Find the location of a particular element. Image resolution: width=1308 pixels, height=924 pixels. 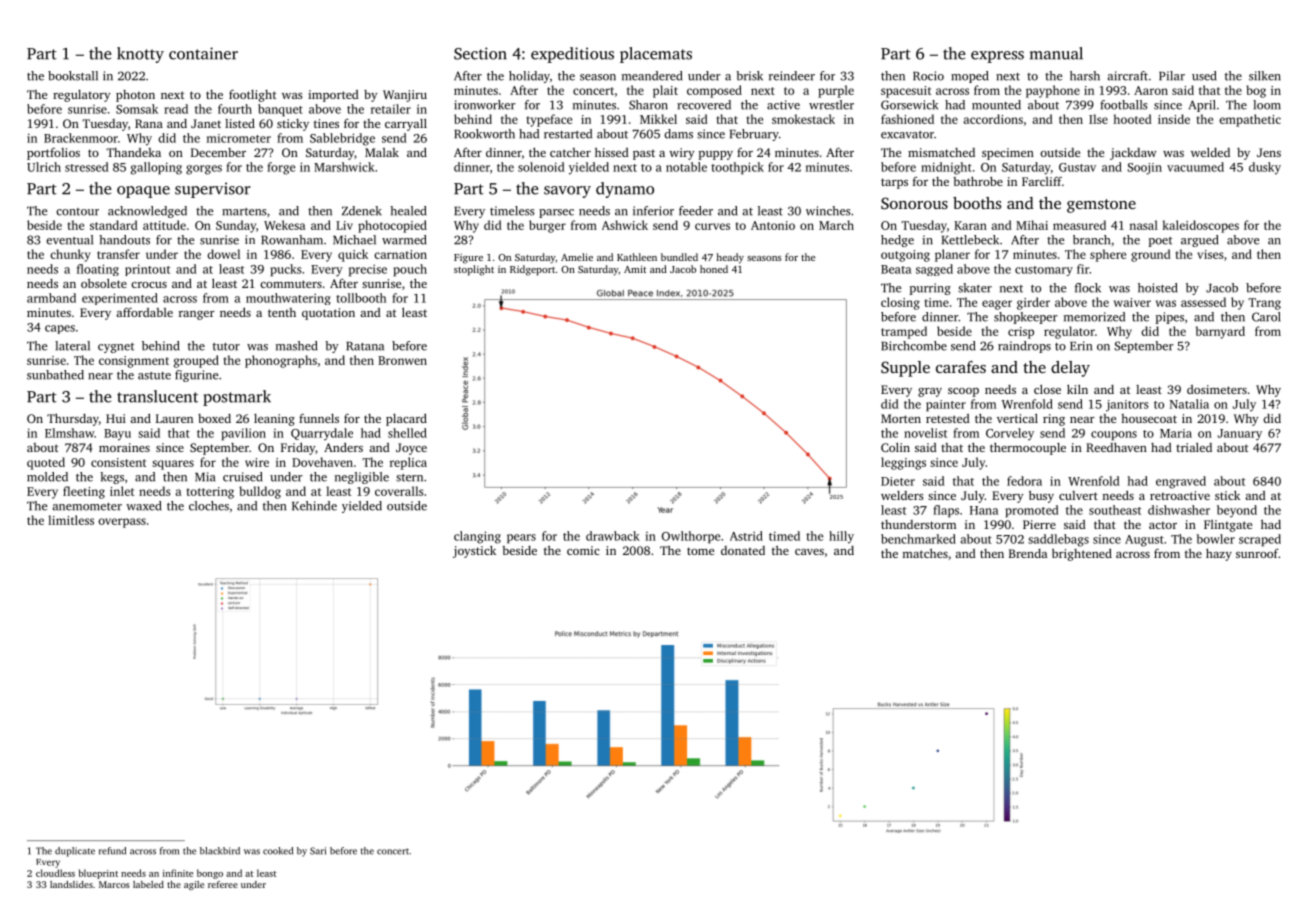

sphere is located at coordinates (1108, 255).
